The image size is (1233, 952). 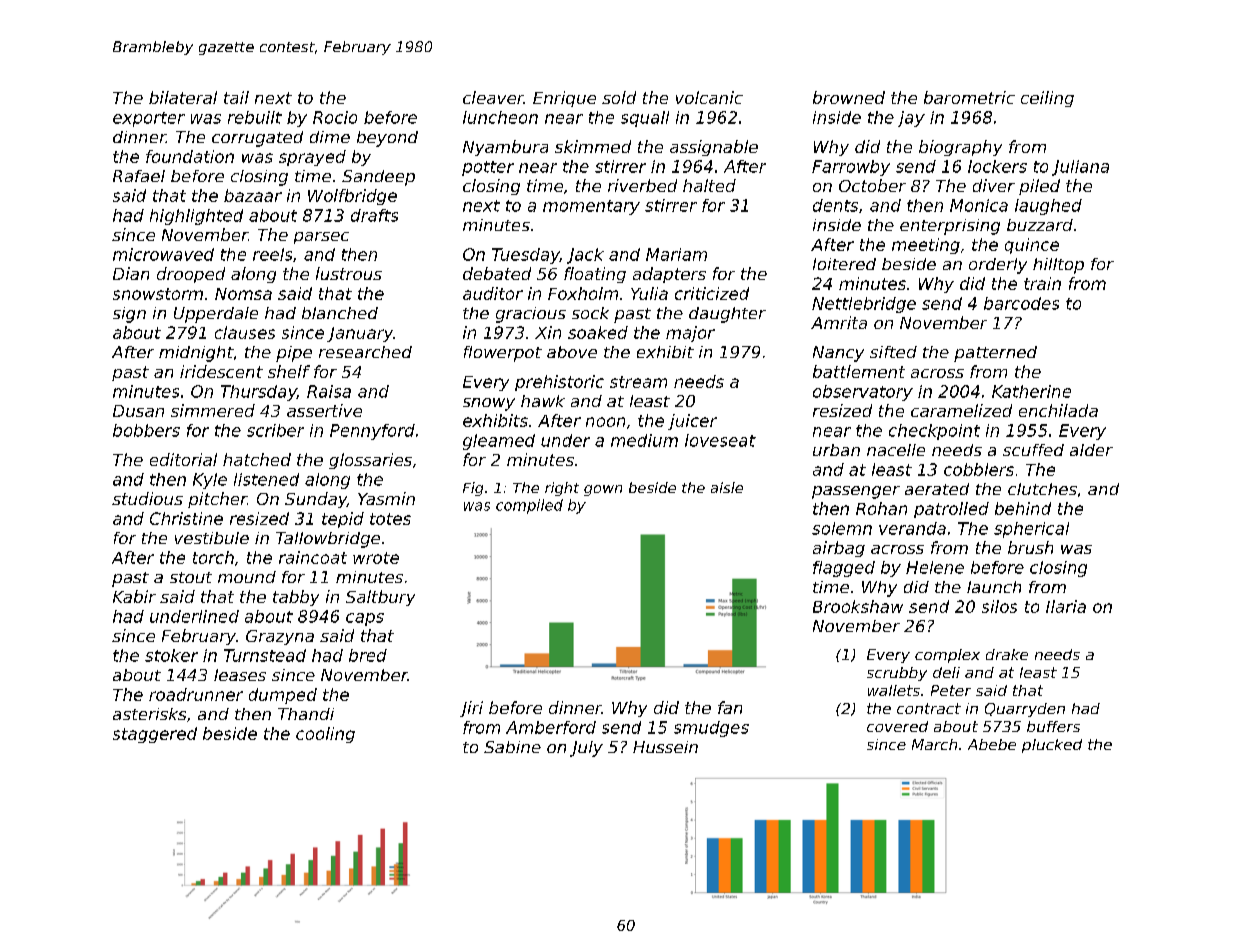 What do you see at coordinates (190, 156) in the document?
I see `foundation` at bounding box center [190, 156].
